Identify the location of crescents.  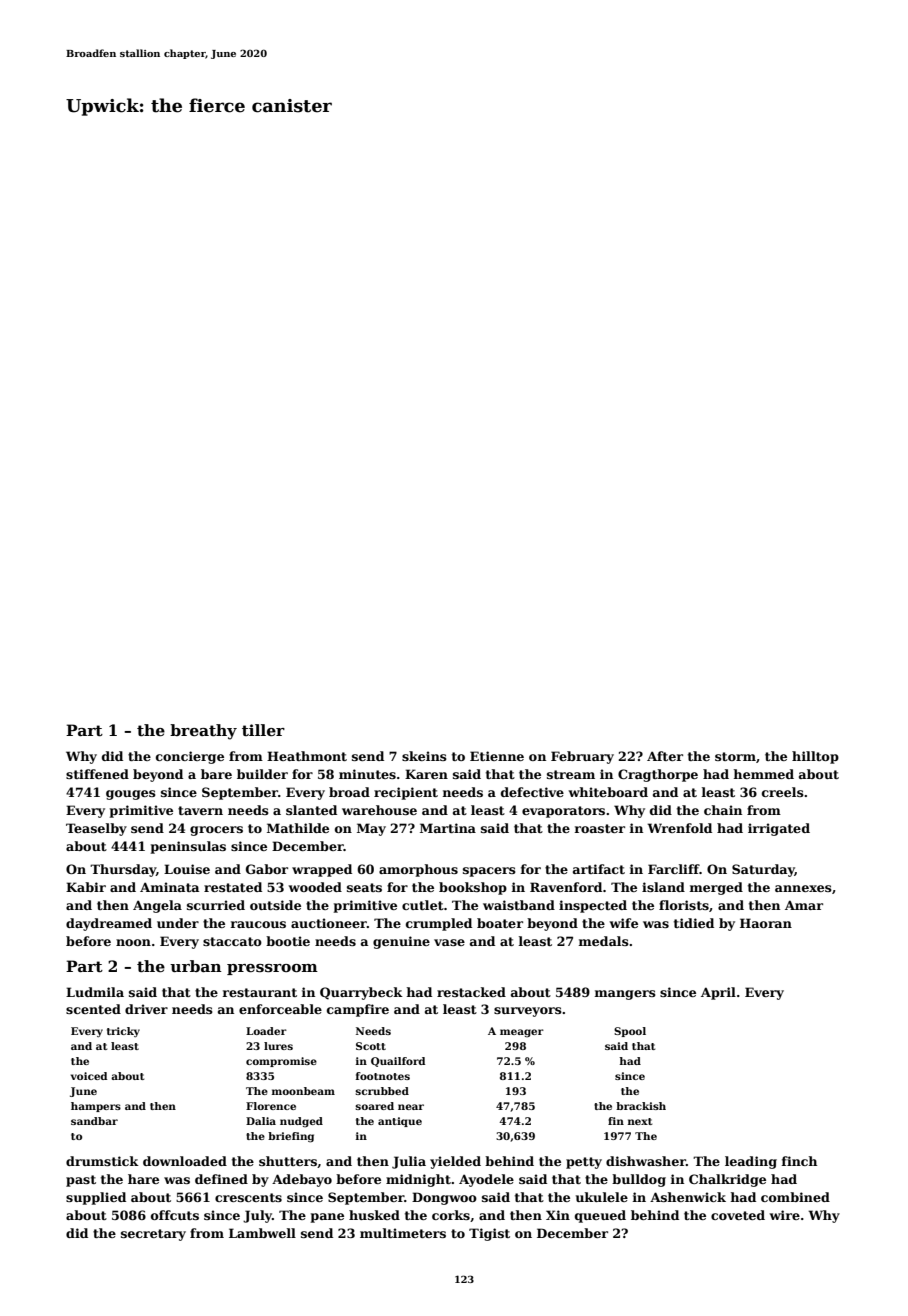
(248, 1197).
